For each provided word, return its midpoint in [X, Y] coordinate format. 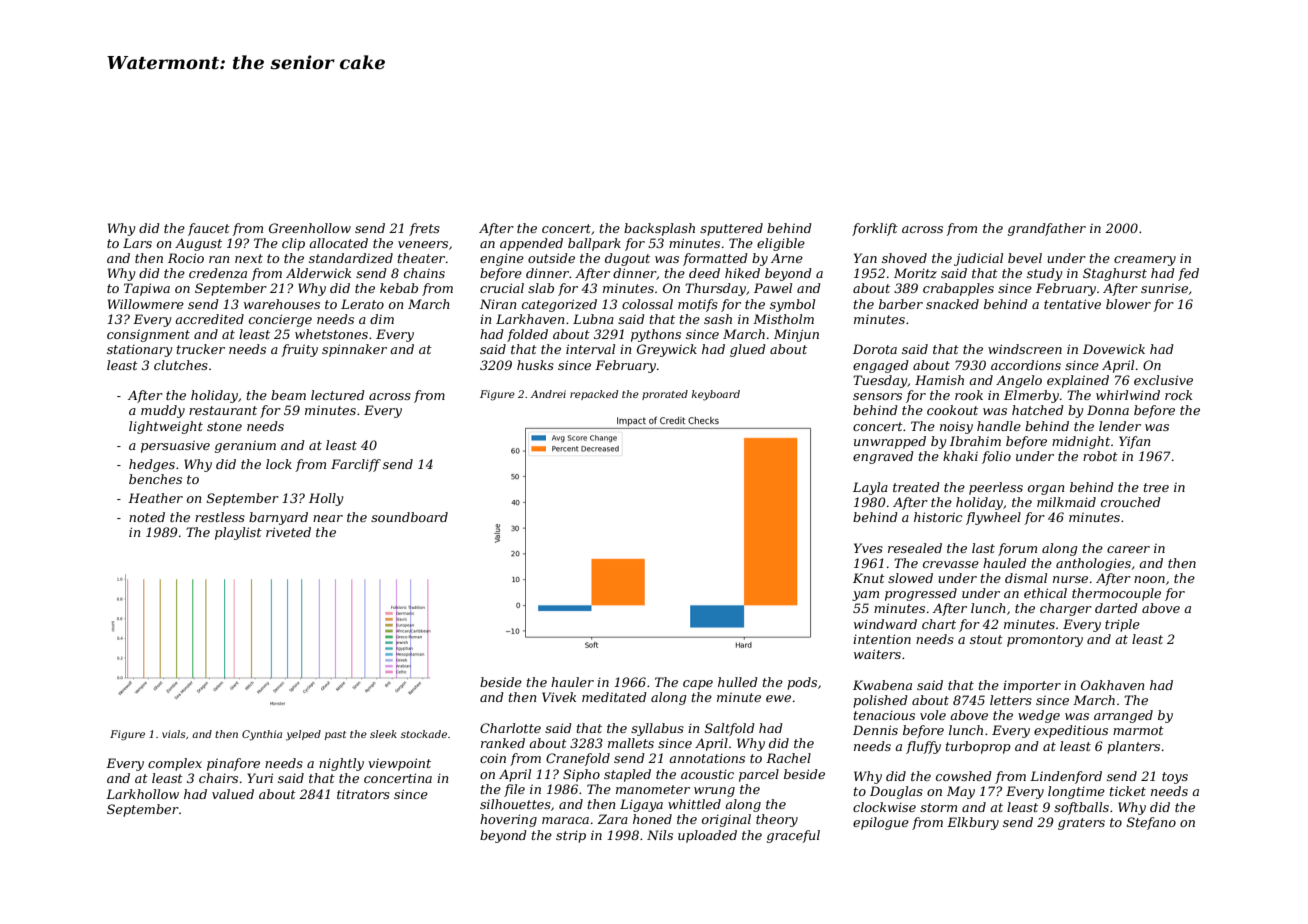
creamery [1145, 261]
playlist [238, 533]
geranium [245, 446]
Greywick [667, 350]
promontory [1045, 641]
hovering [508, 820]
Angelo [1019, 381]
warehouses [282, 304]
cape [698, 685]
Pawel [773, 288]
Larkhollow [142, 794]
